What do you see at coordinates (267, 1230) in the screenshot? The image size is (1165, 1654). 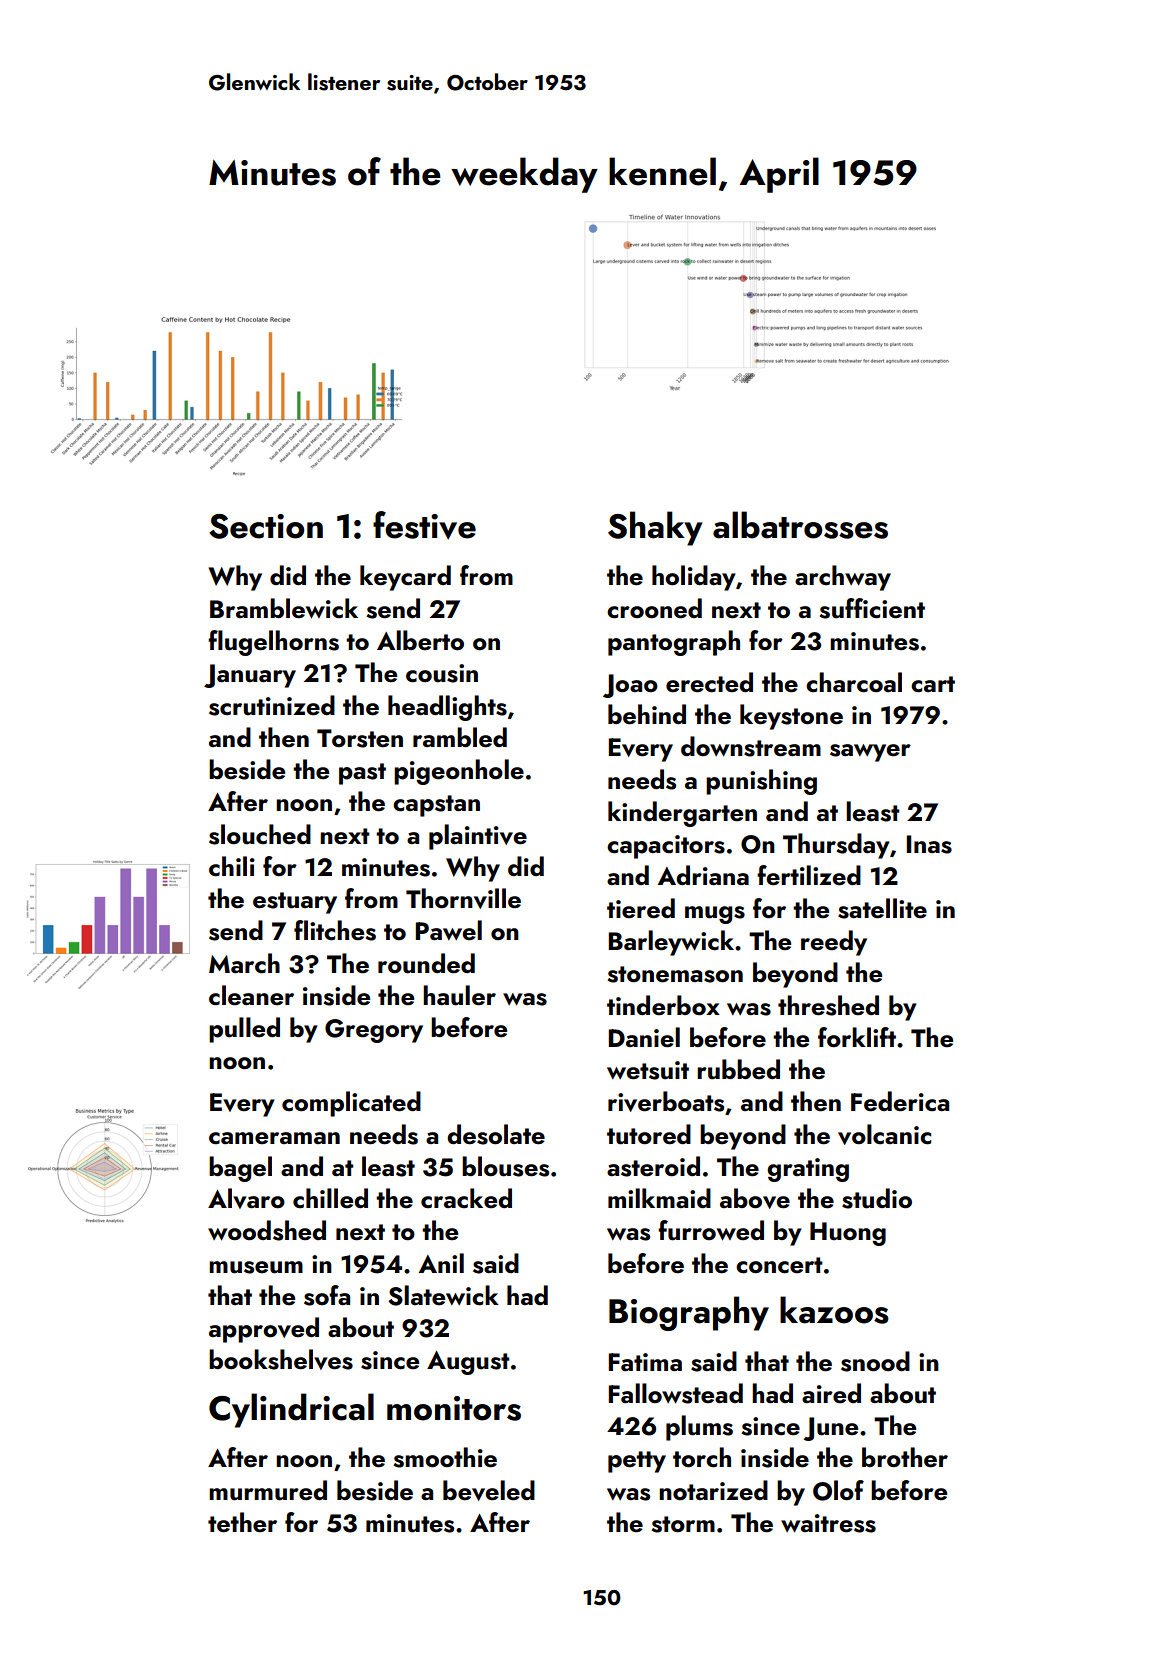 I see `woodshed` at bounding box center [267, 1230].
